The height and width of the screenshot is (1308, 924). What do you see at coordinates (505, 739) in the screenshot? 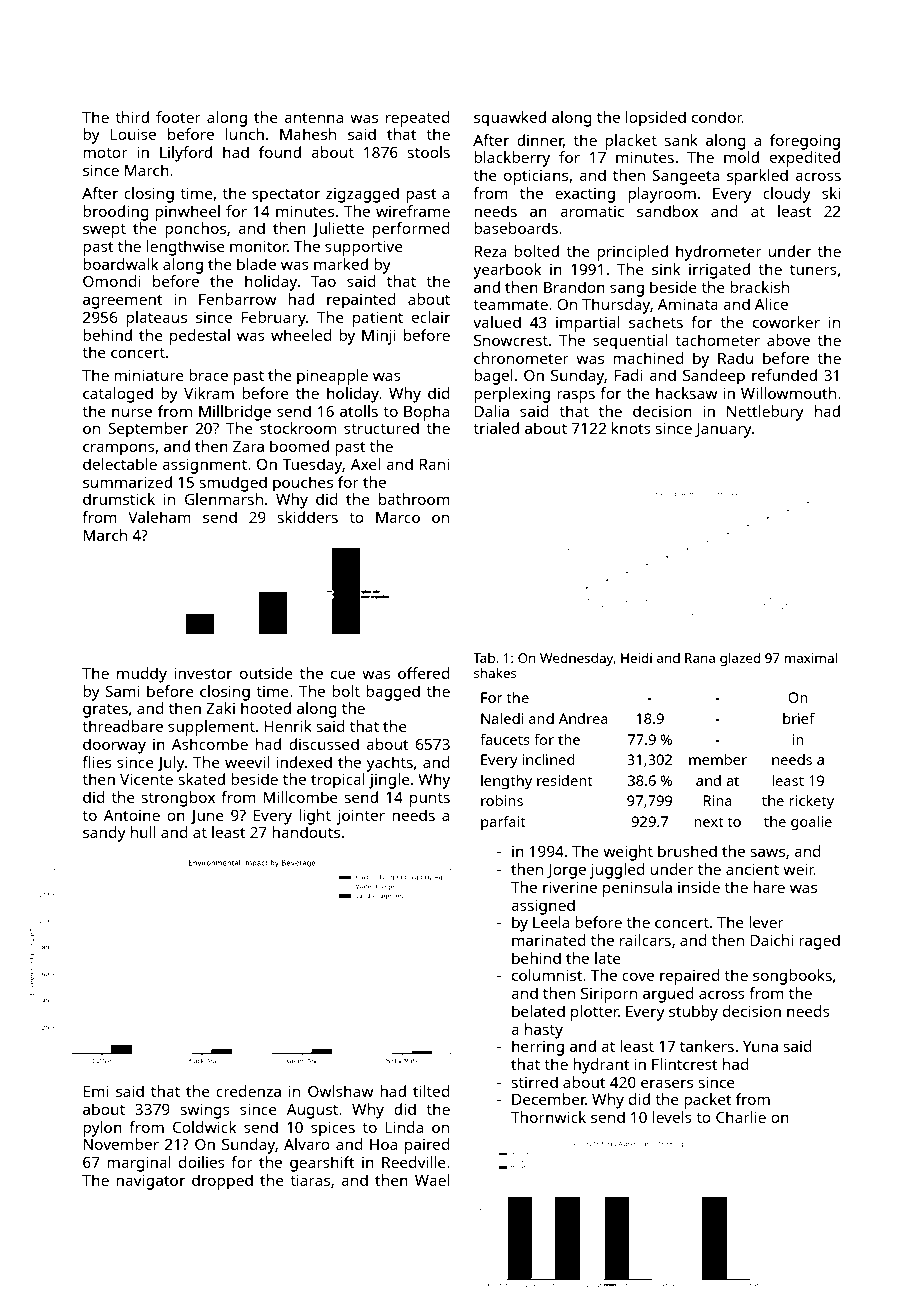
I see `faucets` at bounding box center [505, 739].
